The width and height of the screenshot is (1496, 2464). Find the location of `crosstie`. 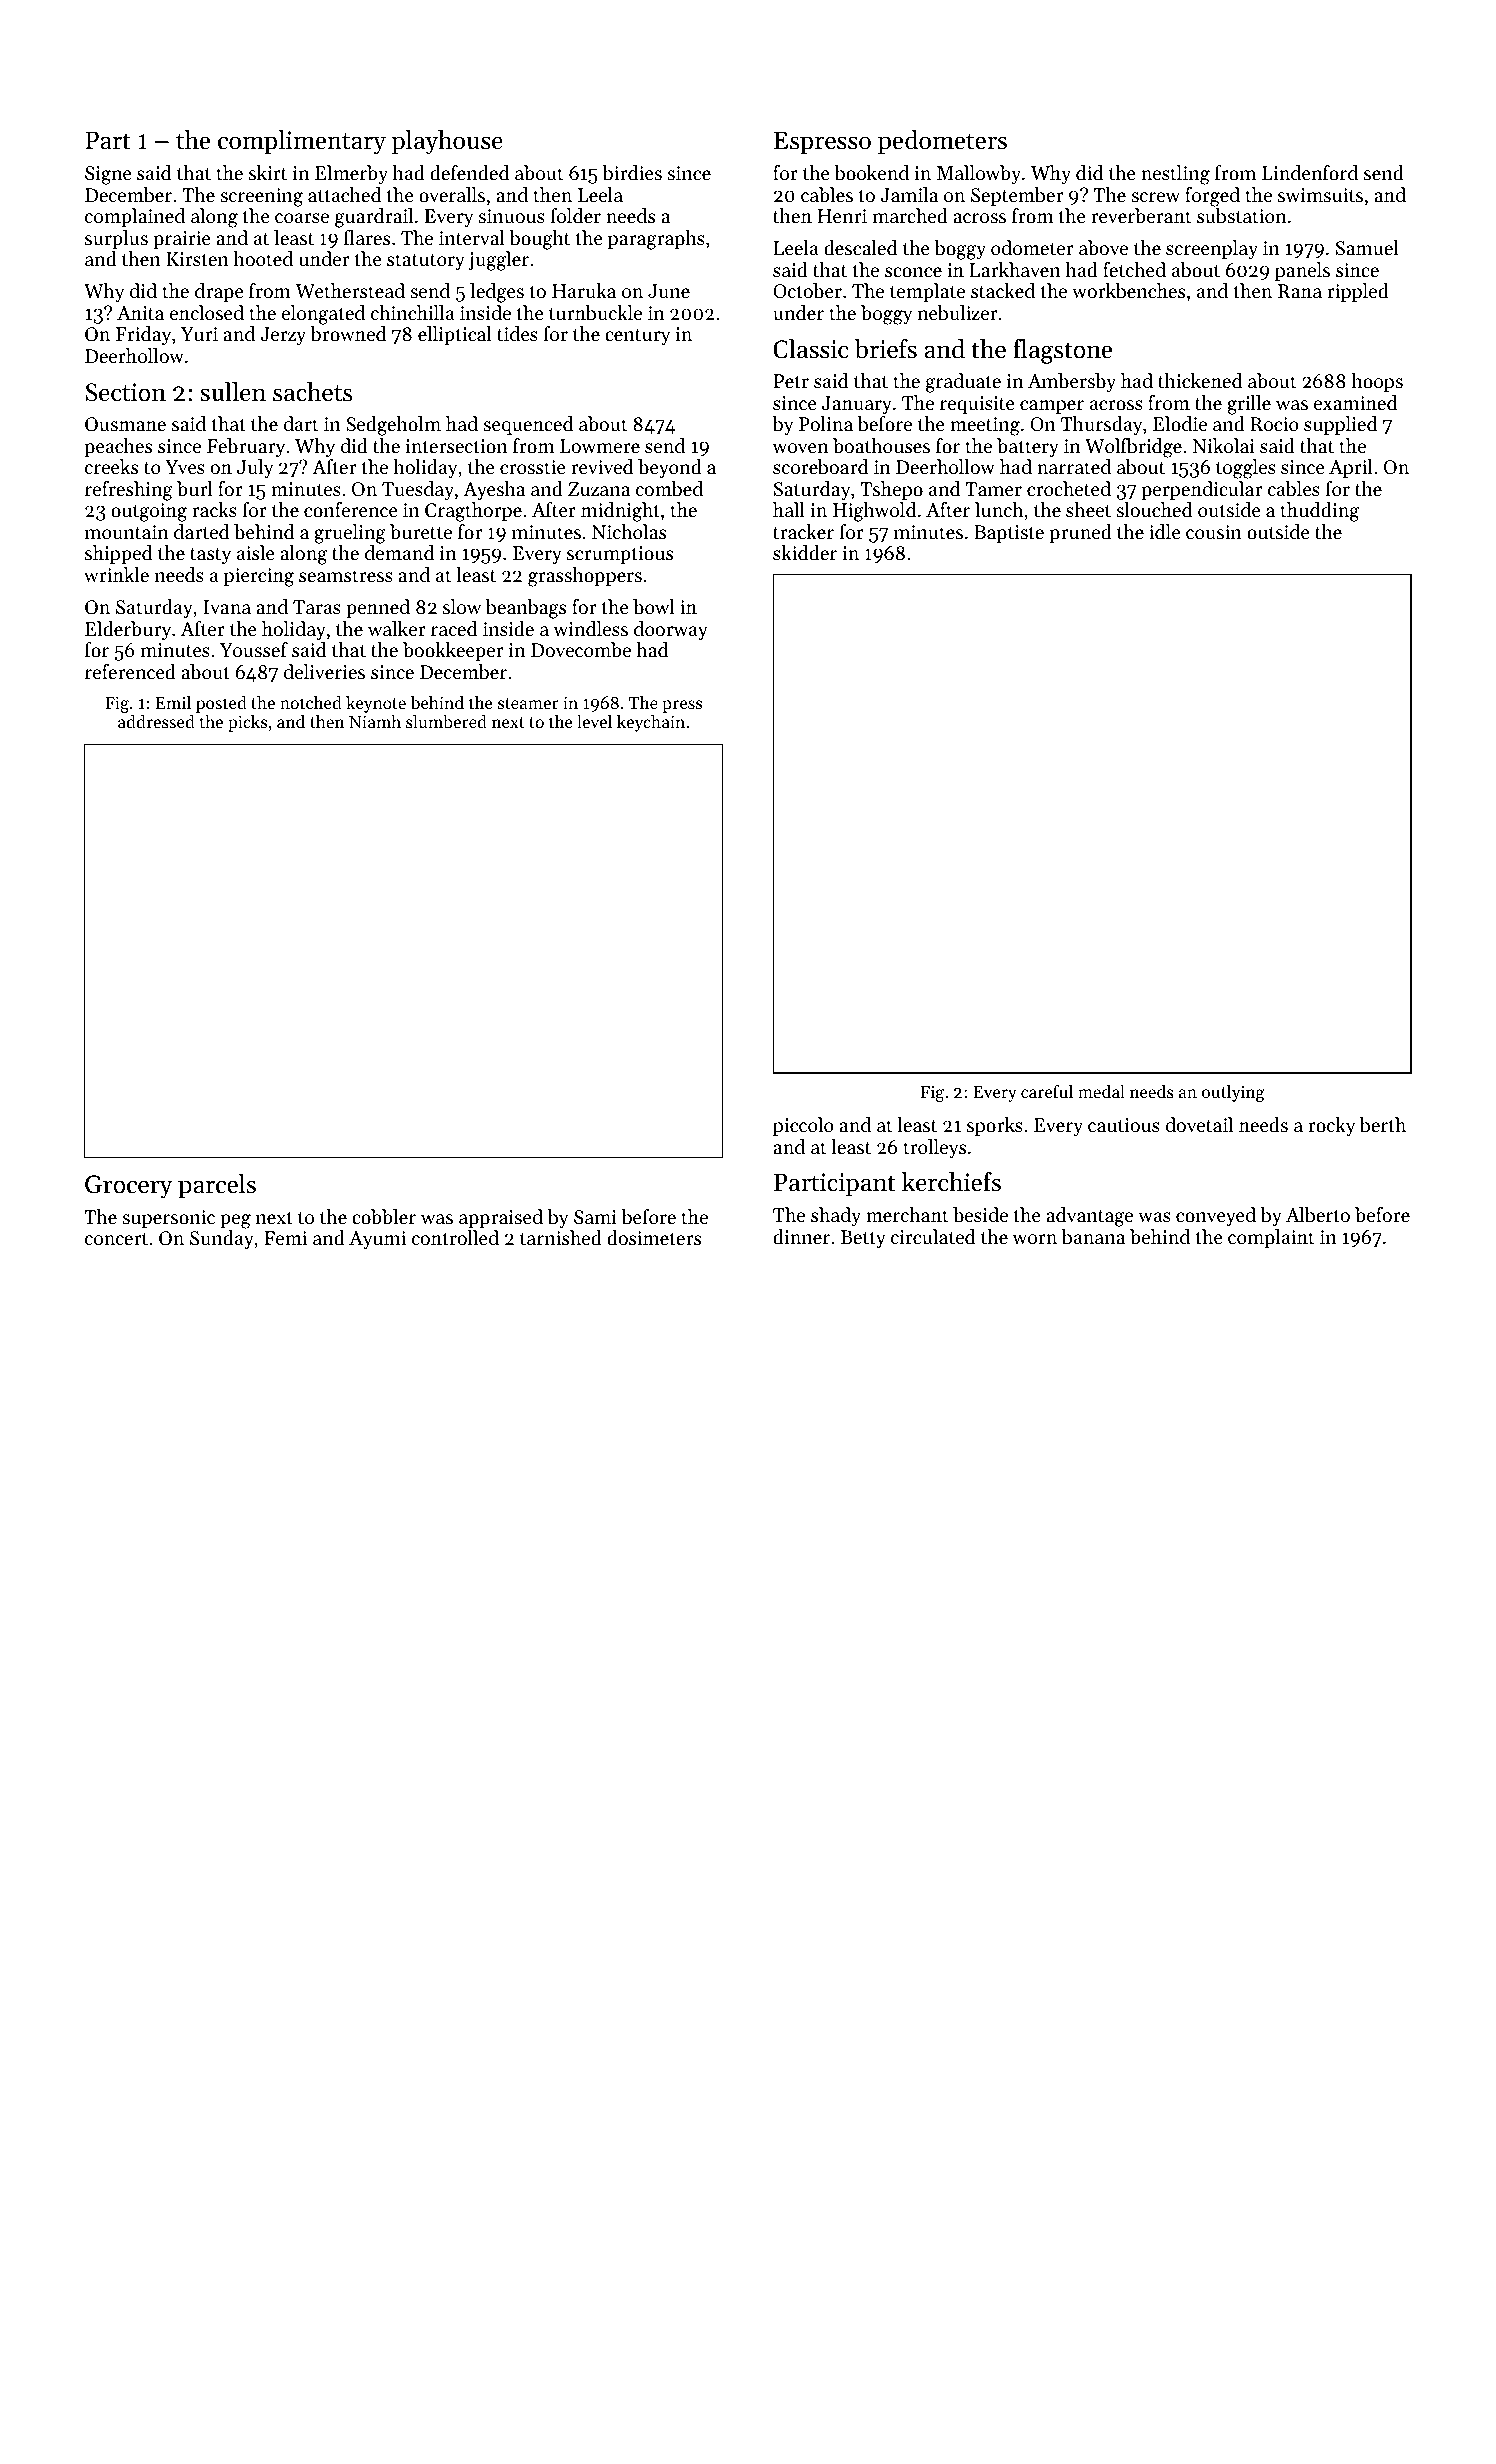

crosstie is located at coordinates (533, 467).
